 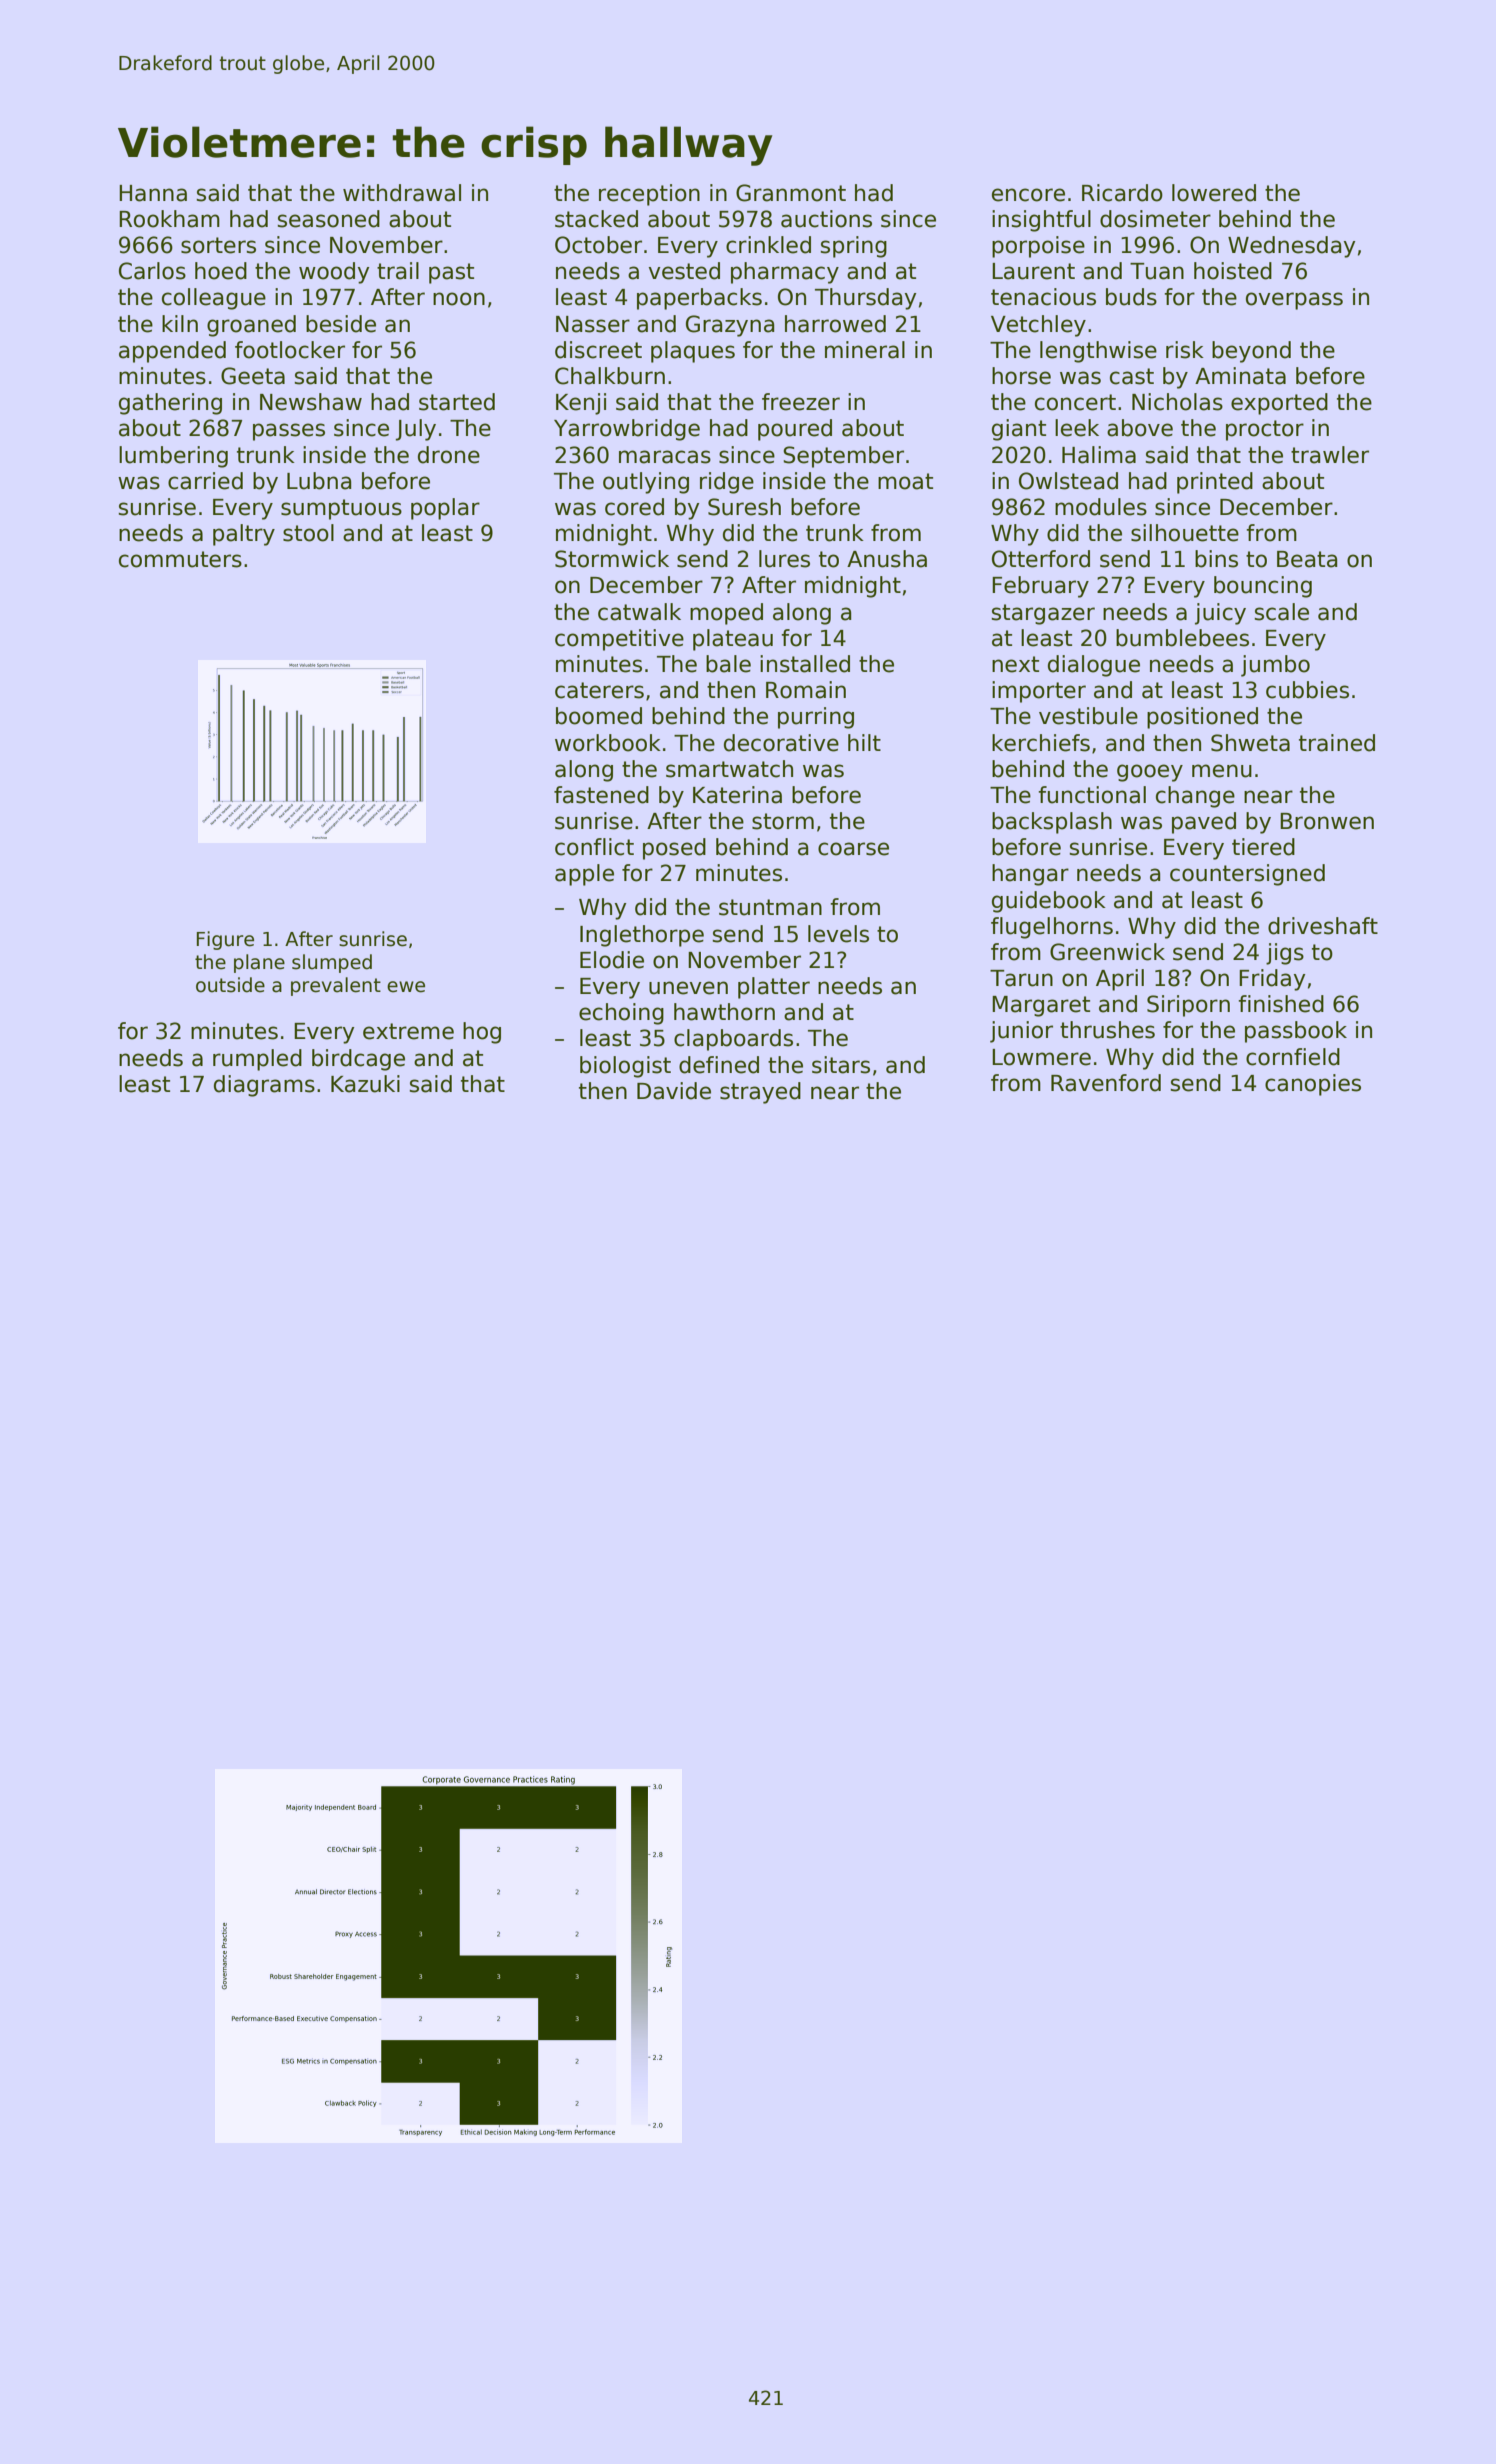 What do you see at coordinates (257, 1060) in the screenshot?
I see `rumpled` at bounding box center [257, 1060].
